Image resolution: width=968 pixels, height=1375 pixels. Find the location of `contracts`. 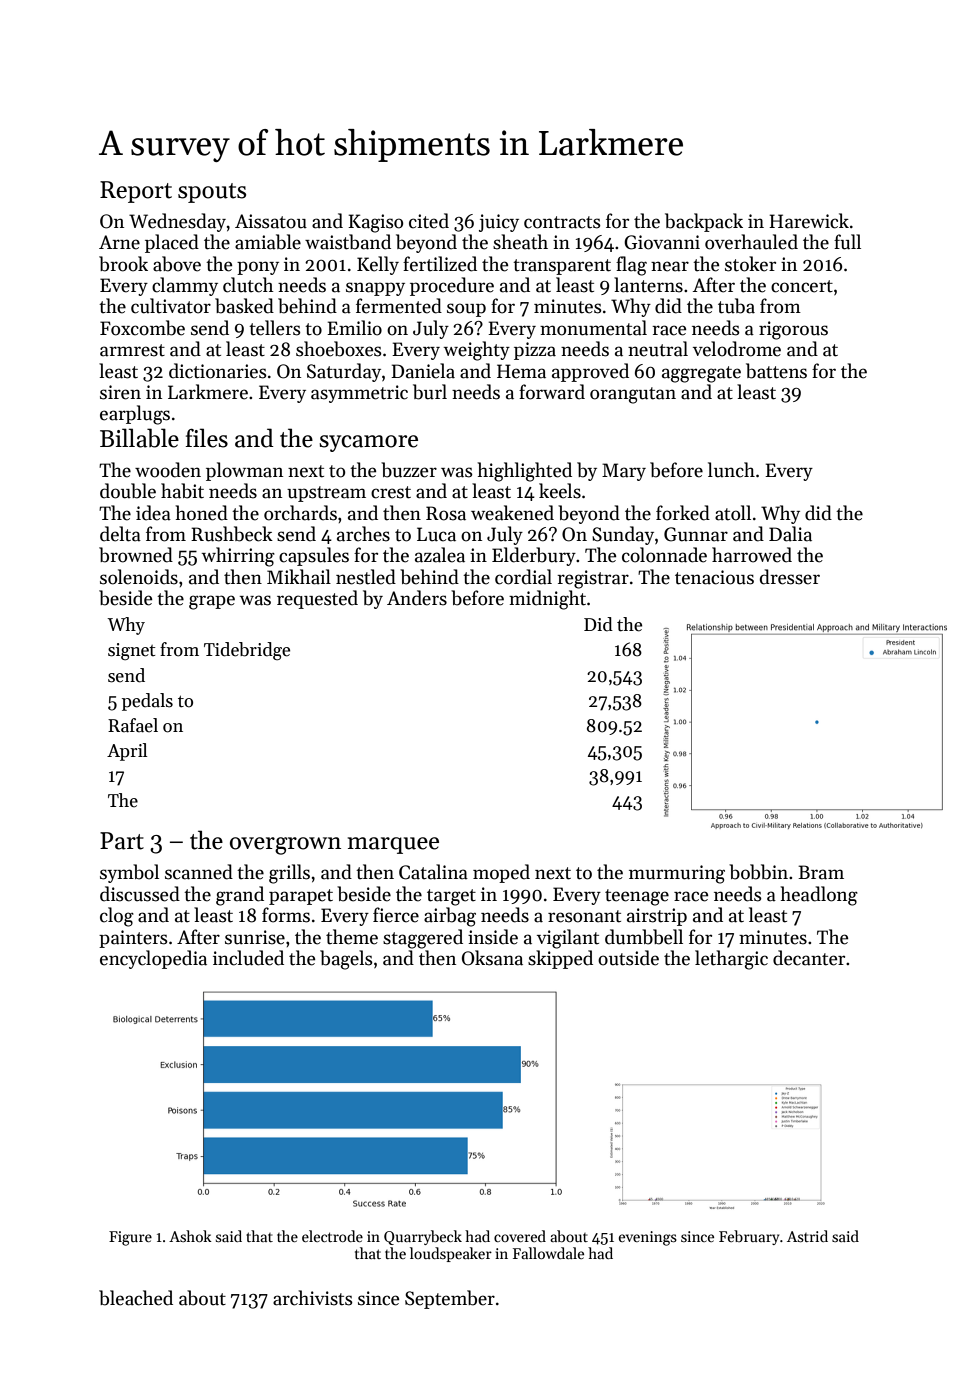

contracts is located at coordinates (562, 222).
